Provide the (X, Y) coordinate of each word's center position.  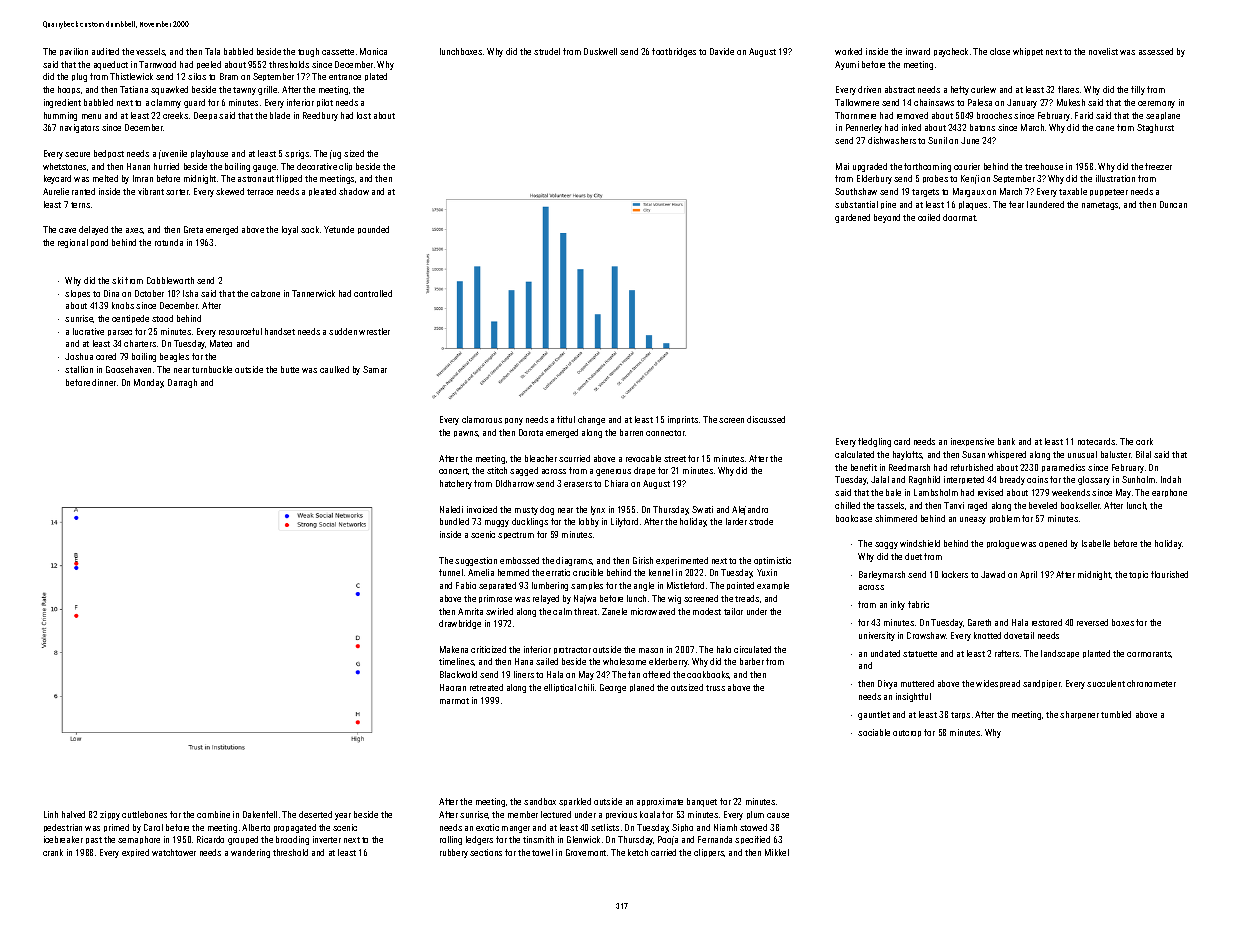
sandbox (540, 801)
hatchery (456, 484)
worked (848, 51)
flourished (1169, 574)
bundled (454, 521)
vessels (150, 51)
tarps (960, 715)
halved (73, 814)
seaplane (1163, 116)
